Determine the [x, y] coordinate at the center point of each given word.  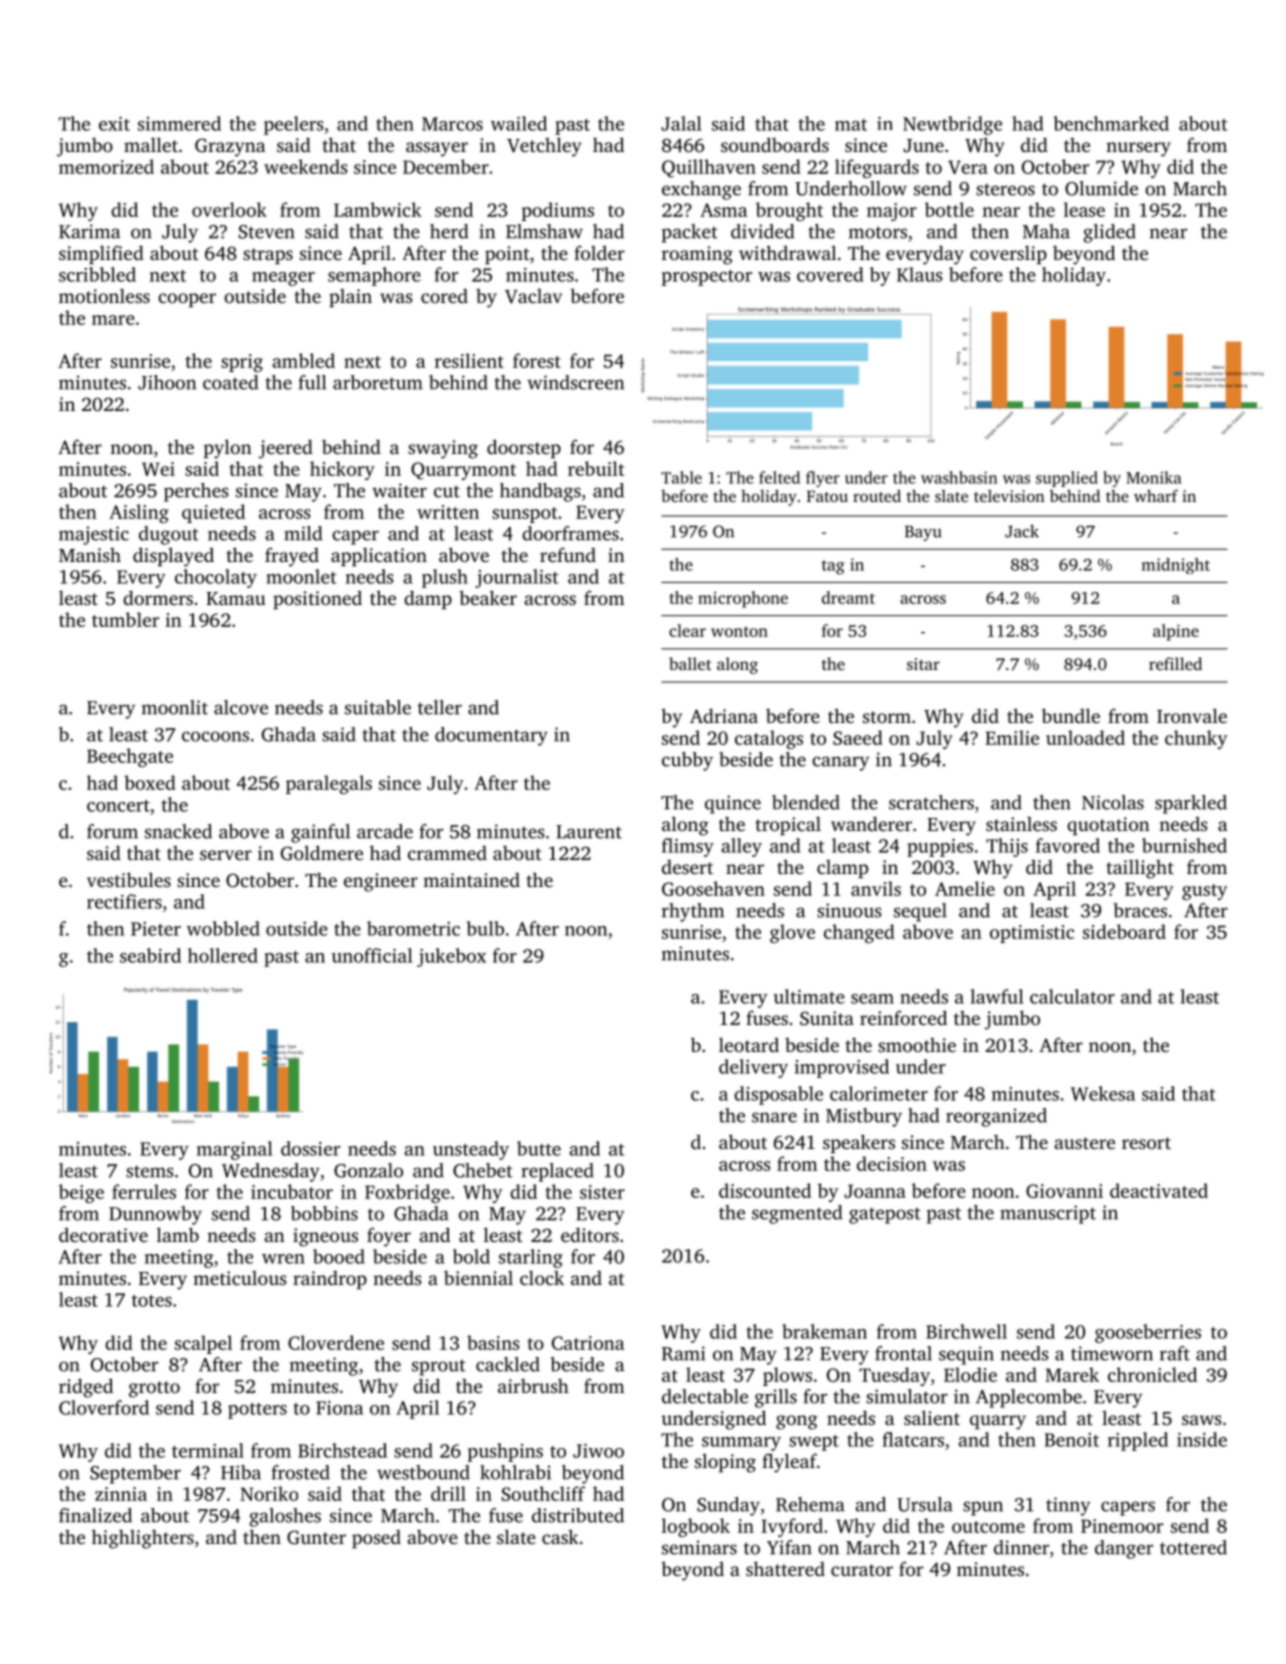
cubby [687, 761]
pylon [228, 449]
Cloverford [104, 1407]
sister [602, 1192]
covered [830, 274]
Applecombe [1029, 1398]
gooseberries [1148, 1333]
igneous [325, 1237]
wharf [1156, 495]
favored [1068, 845]
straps [268, 256]
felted [779, 477]
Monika [1153, 477]
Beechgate [130, 757]
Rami [684, 1353]
